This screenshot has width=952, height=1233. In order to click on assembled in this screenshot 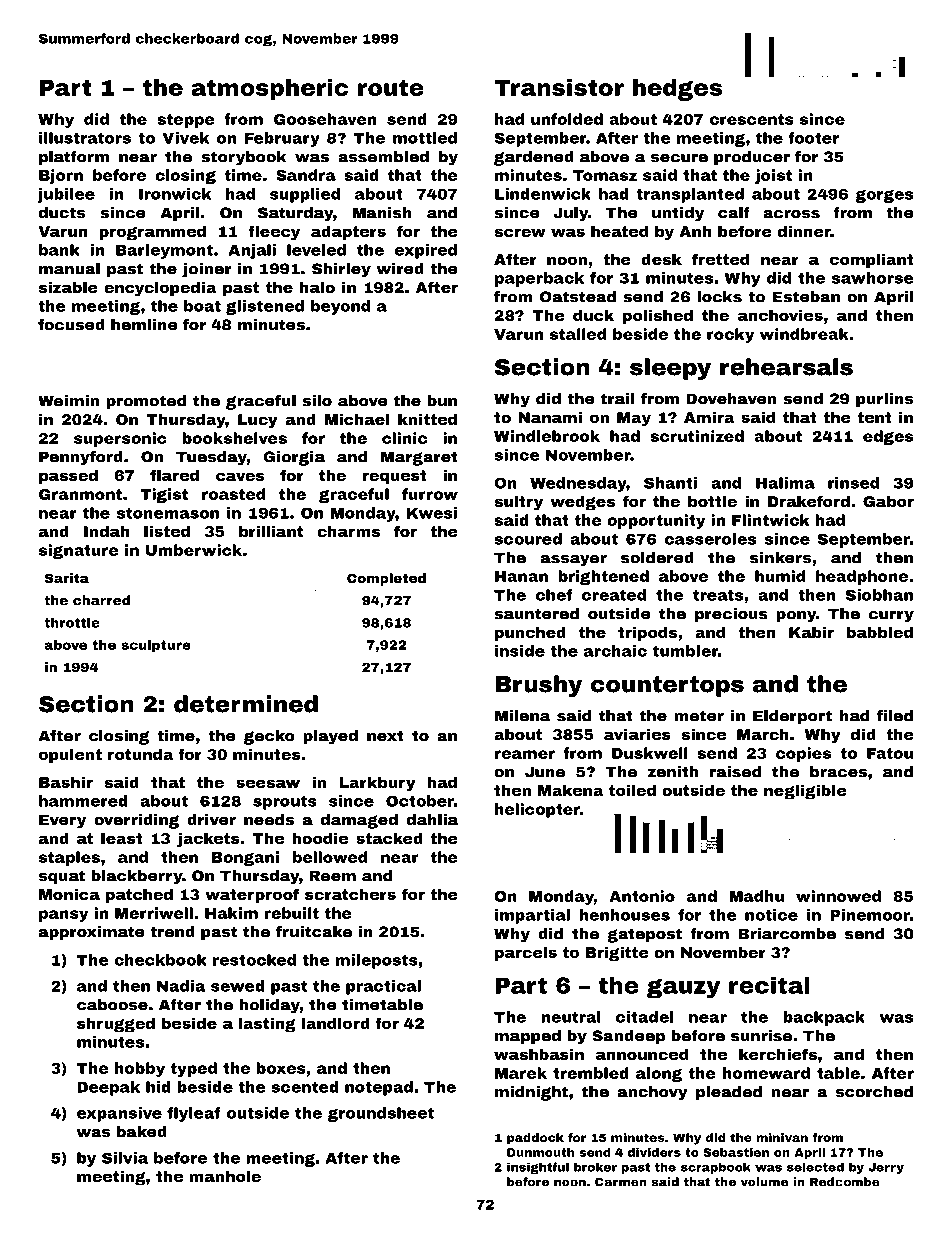, I will do `click(383, 157)`.
